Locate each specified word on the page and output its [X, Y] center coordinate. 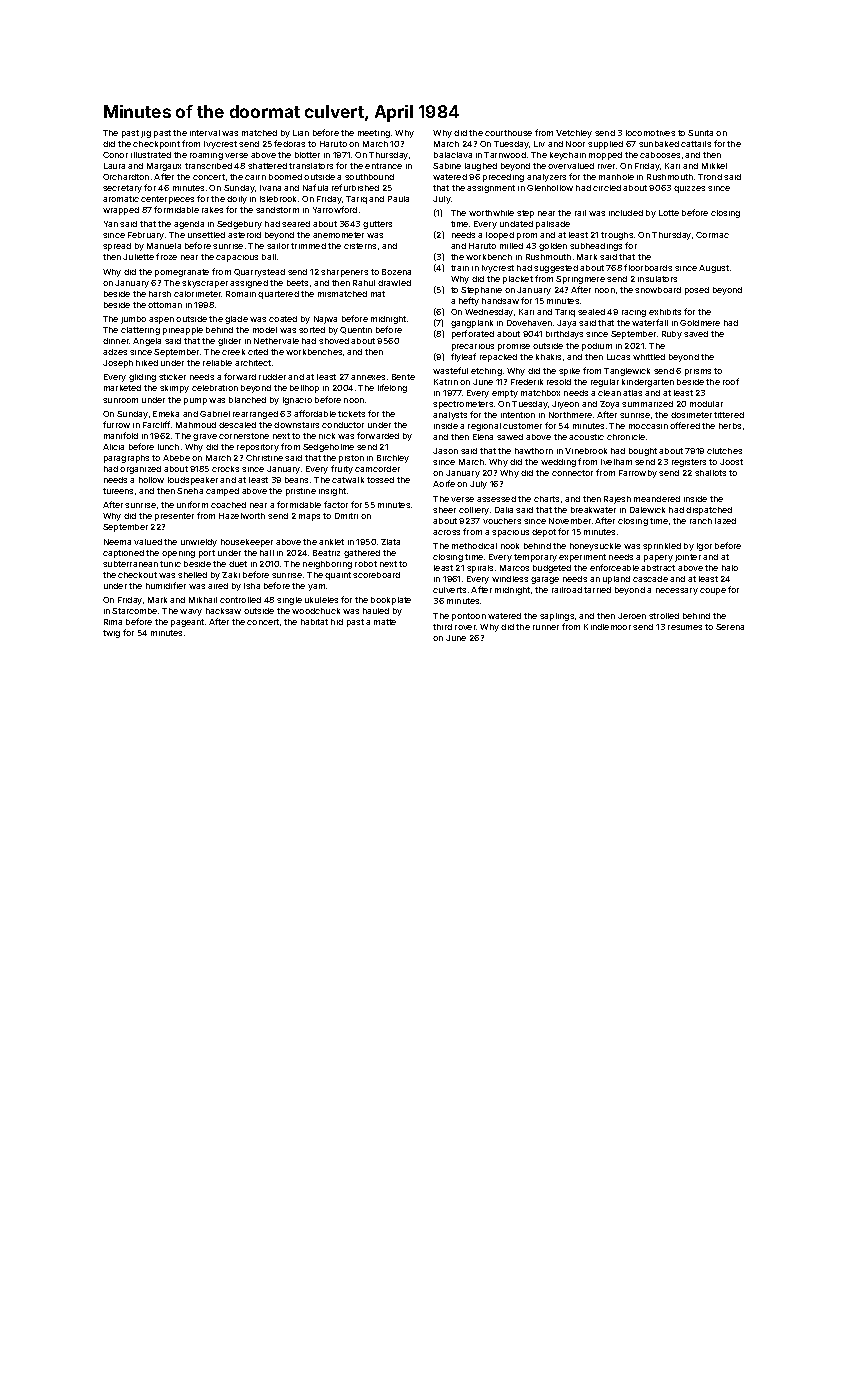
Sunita [700, 133]
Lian [301, 133]
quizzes [689, 189]
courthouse [508, 133]
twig [111, 634]
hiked [147, 363]
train [460, 268]
